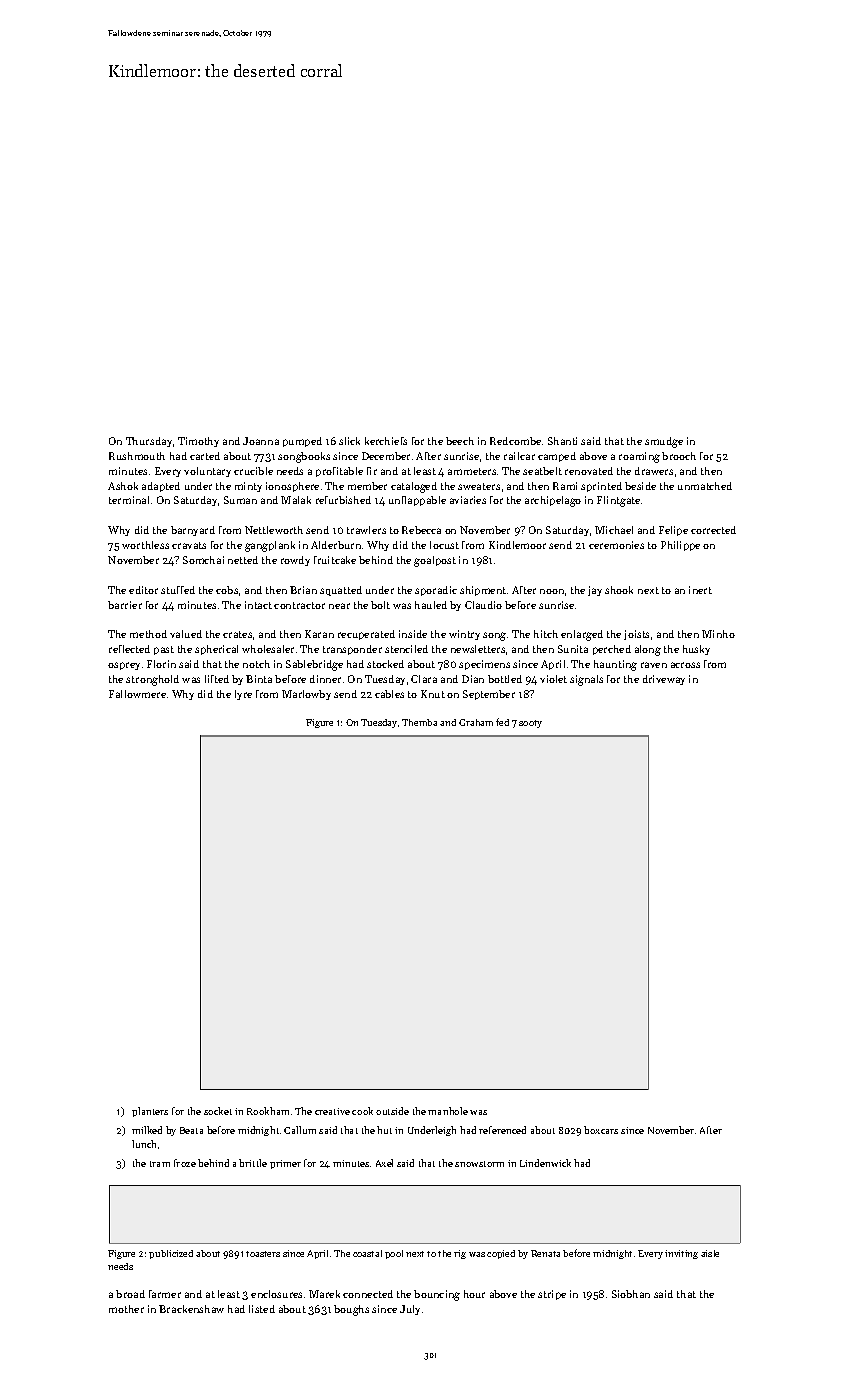 The image size is (849, 1400). What do you see at coordinates (664, 680) in the page?
I see `driveway` at bounding box center [664, 680].
